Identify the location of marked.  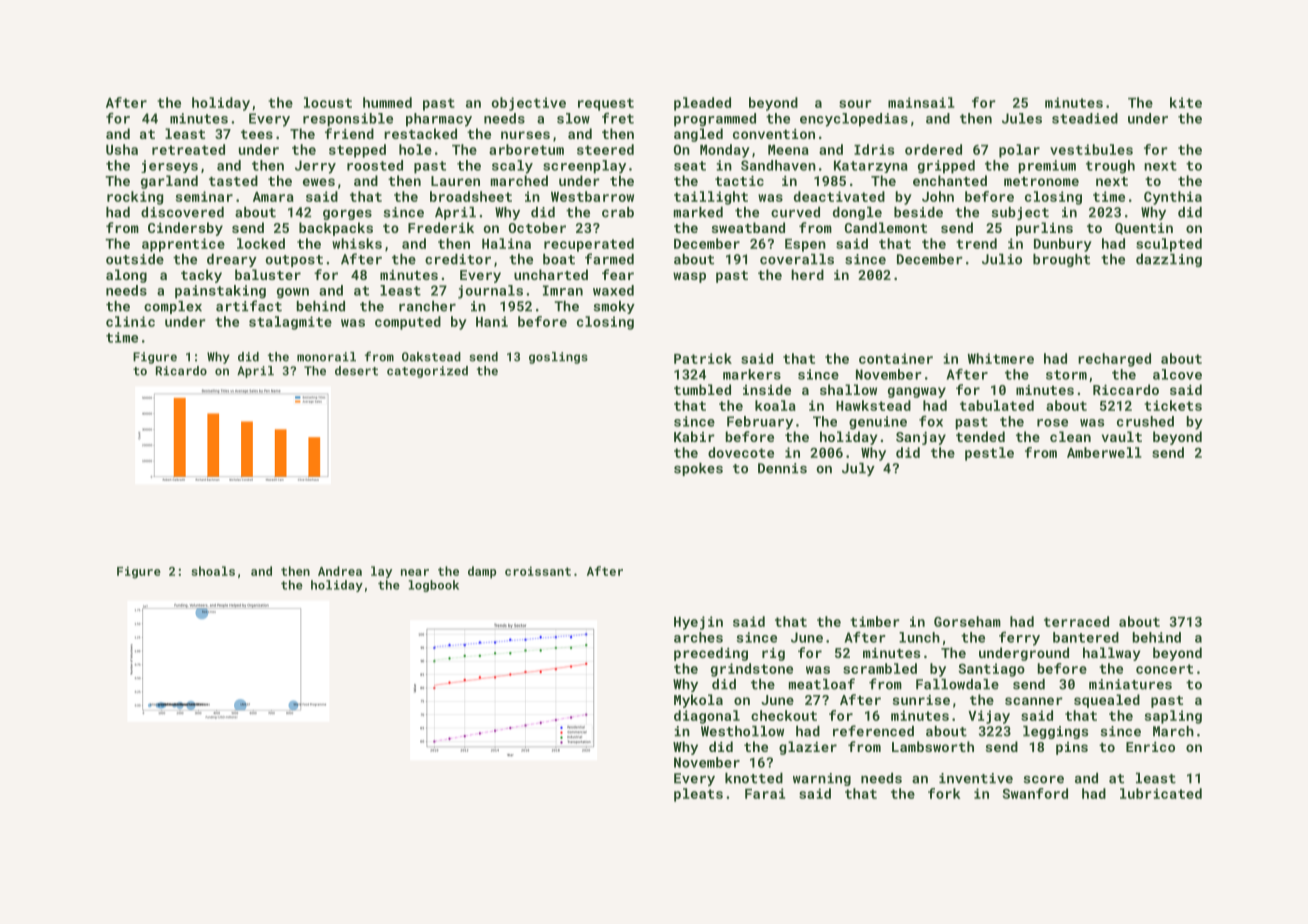
(698, 212).
